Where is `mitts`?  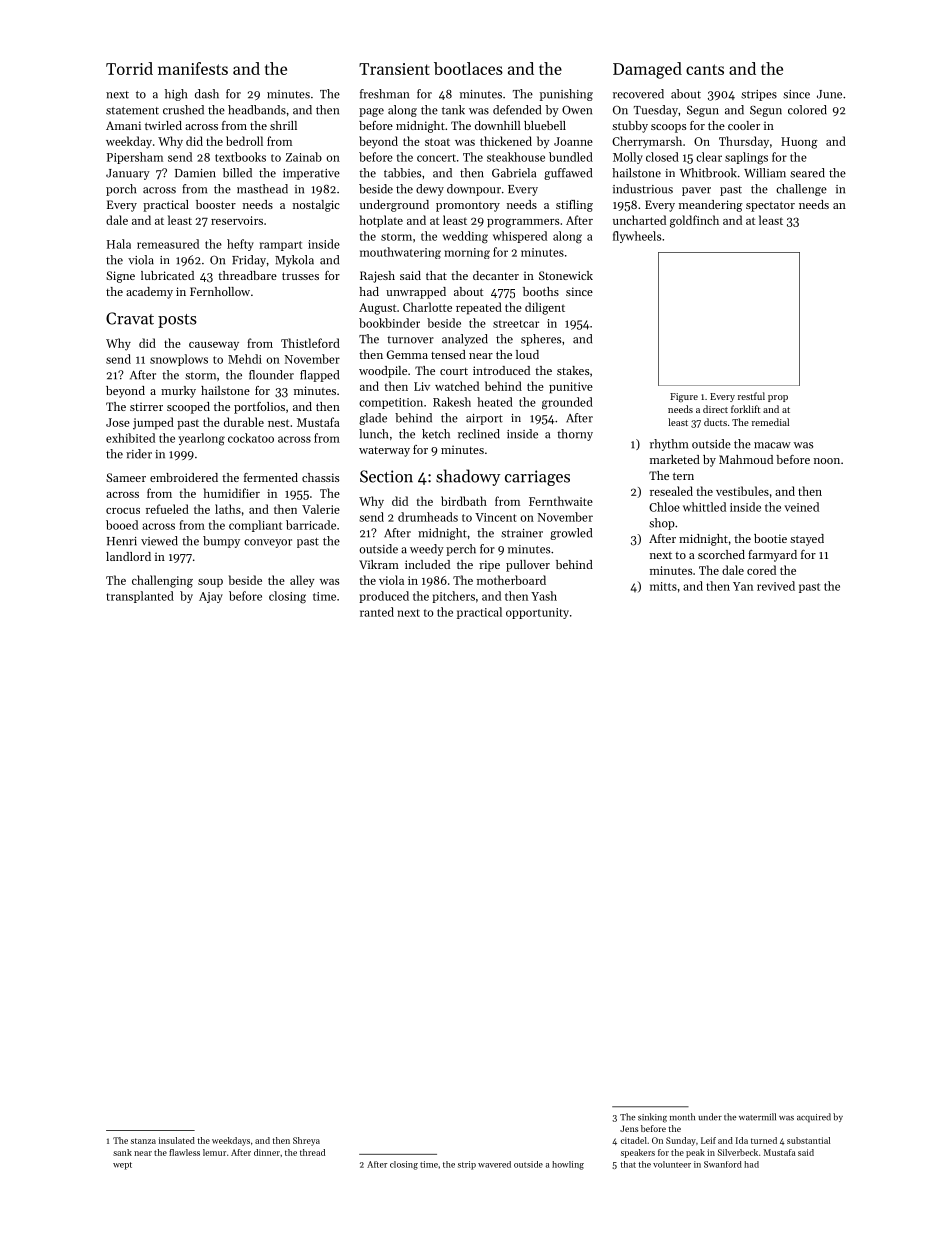 mitts is located at coordinates (663, 586).
